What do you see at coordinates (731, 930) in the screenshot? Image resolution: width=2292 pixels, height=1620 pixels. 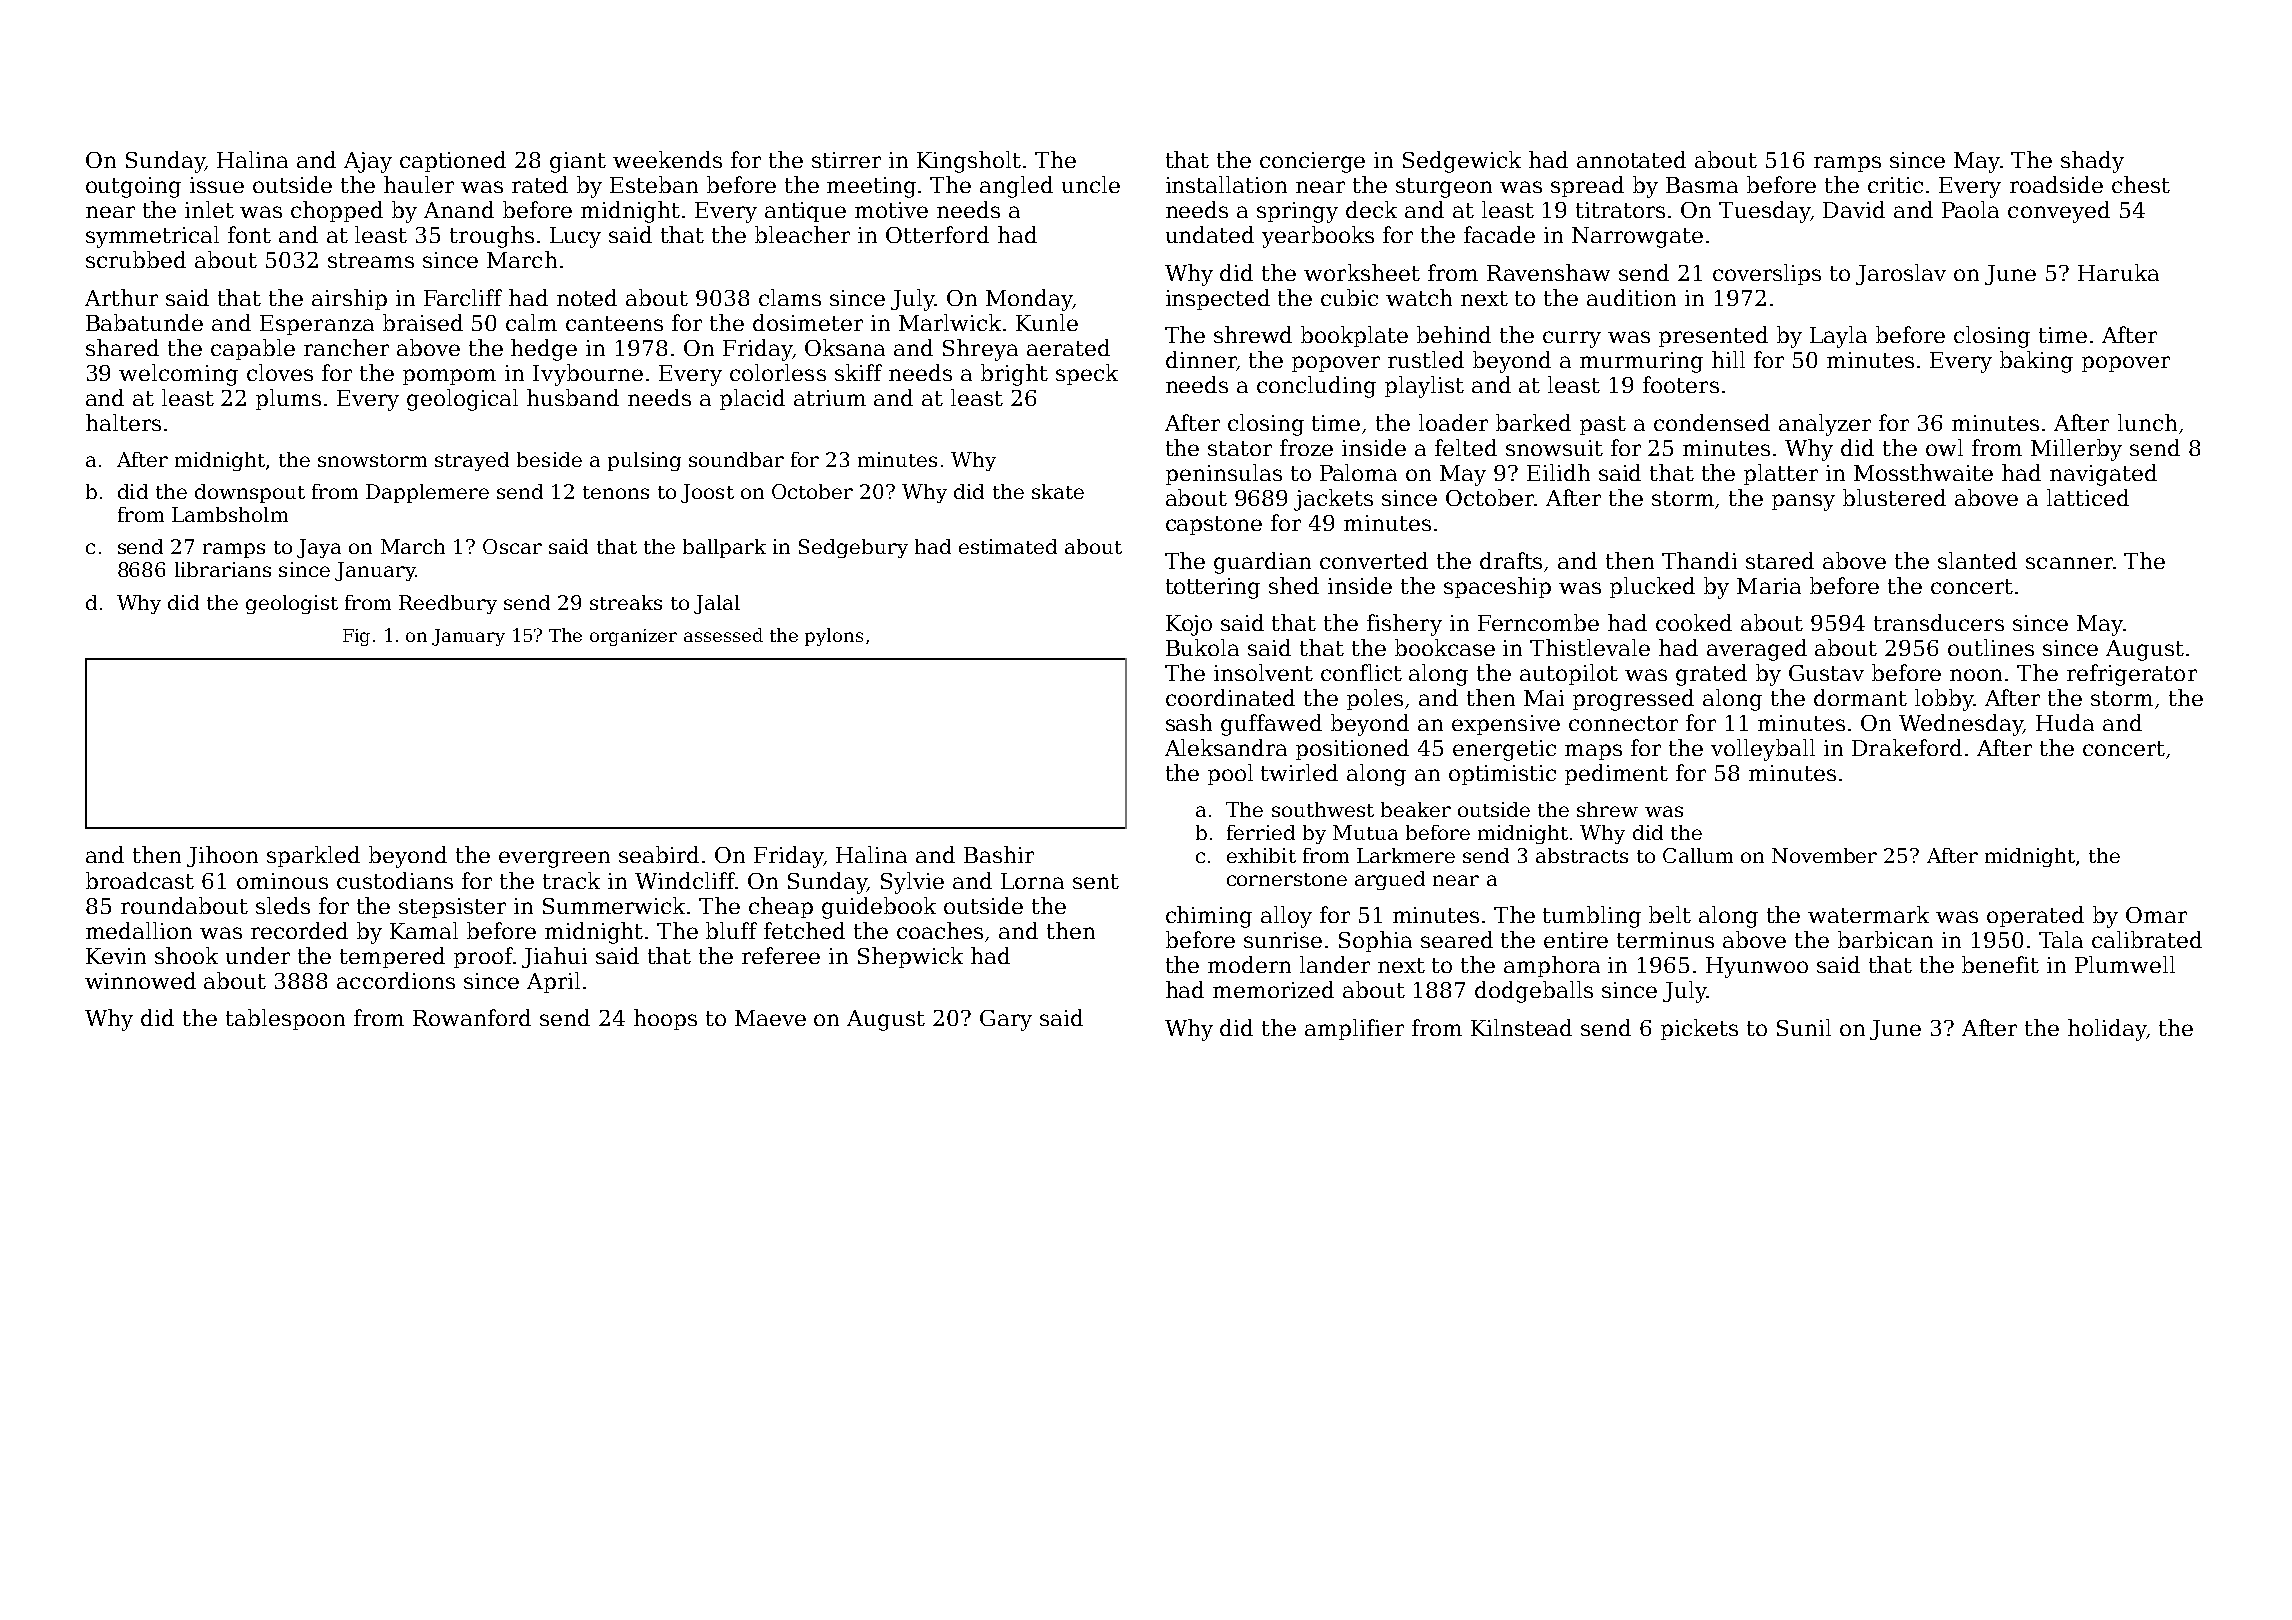 I see `bluff` at bounding box center [731, 930].
